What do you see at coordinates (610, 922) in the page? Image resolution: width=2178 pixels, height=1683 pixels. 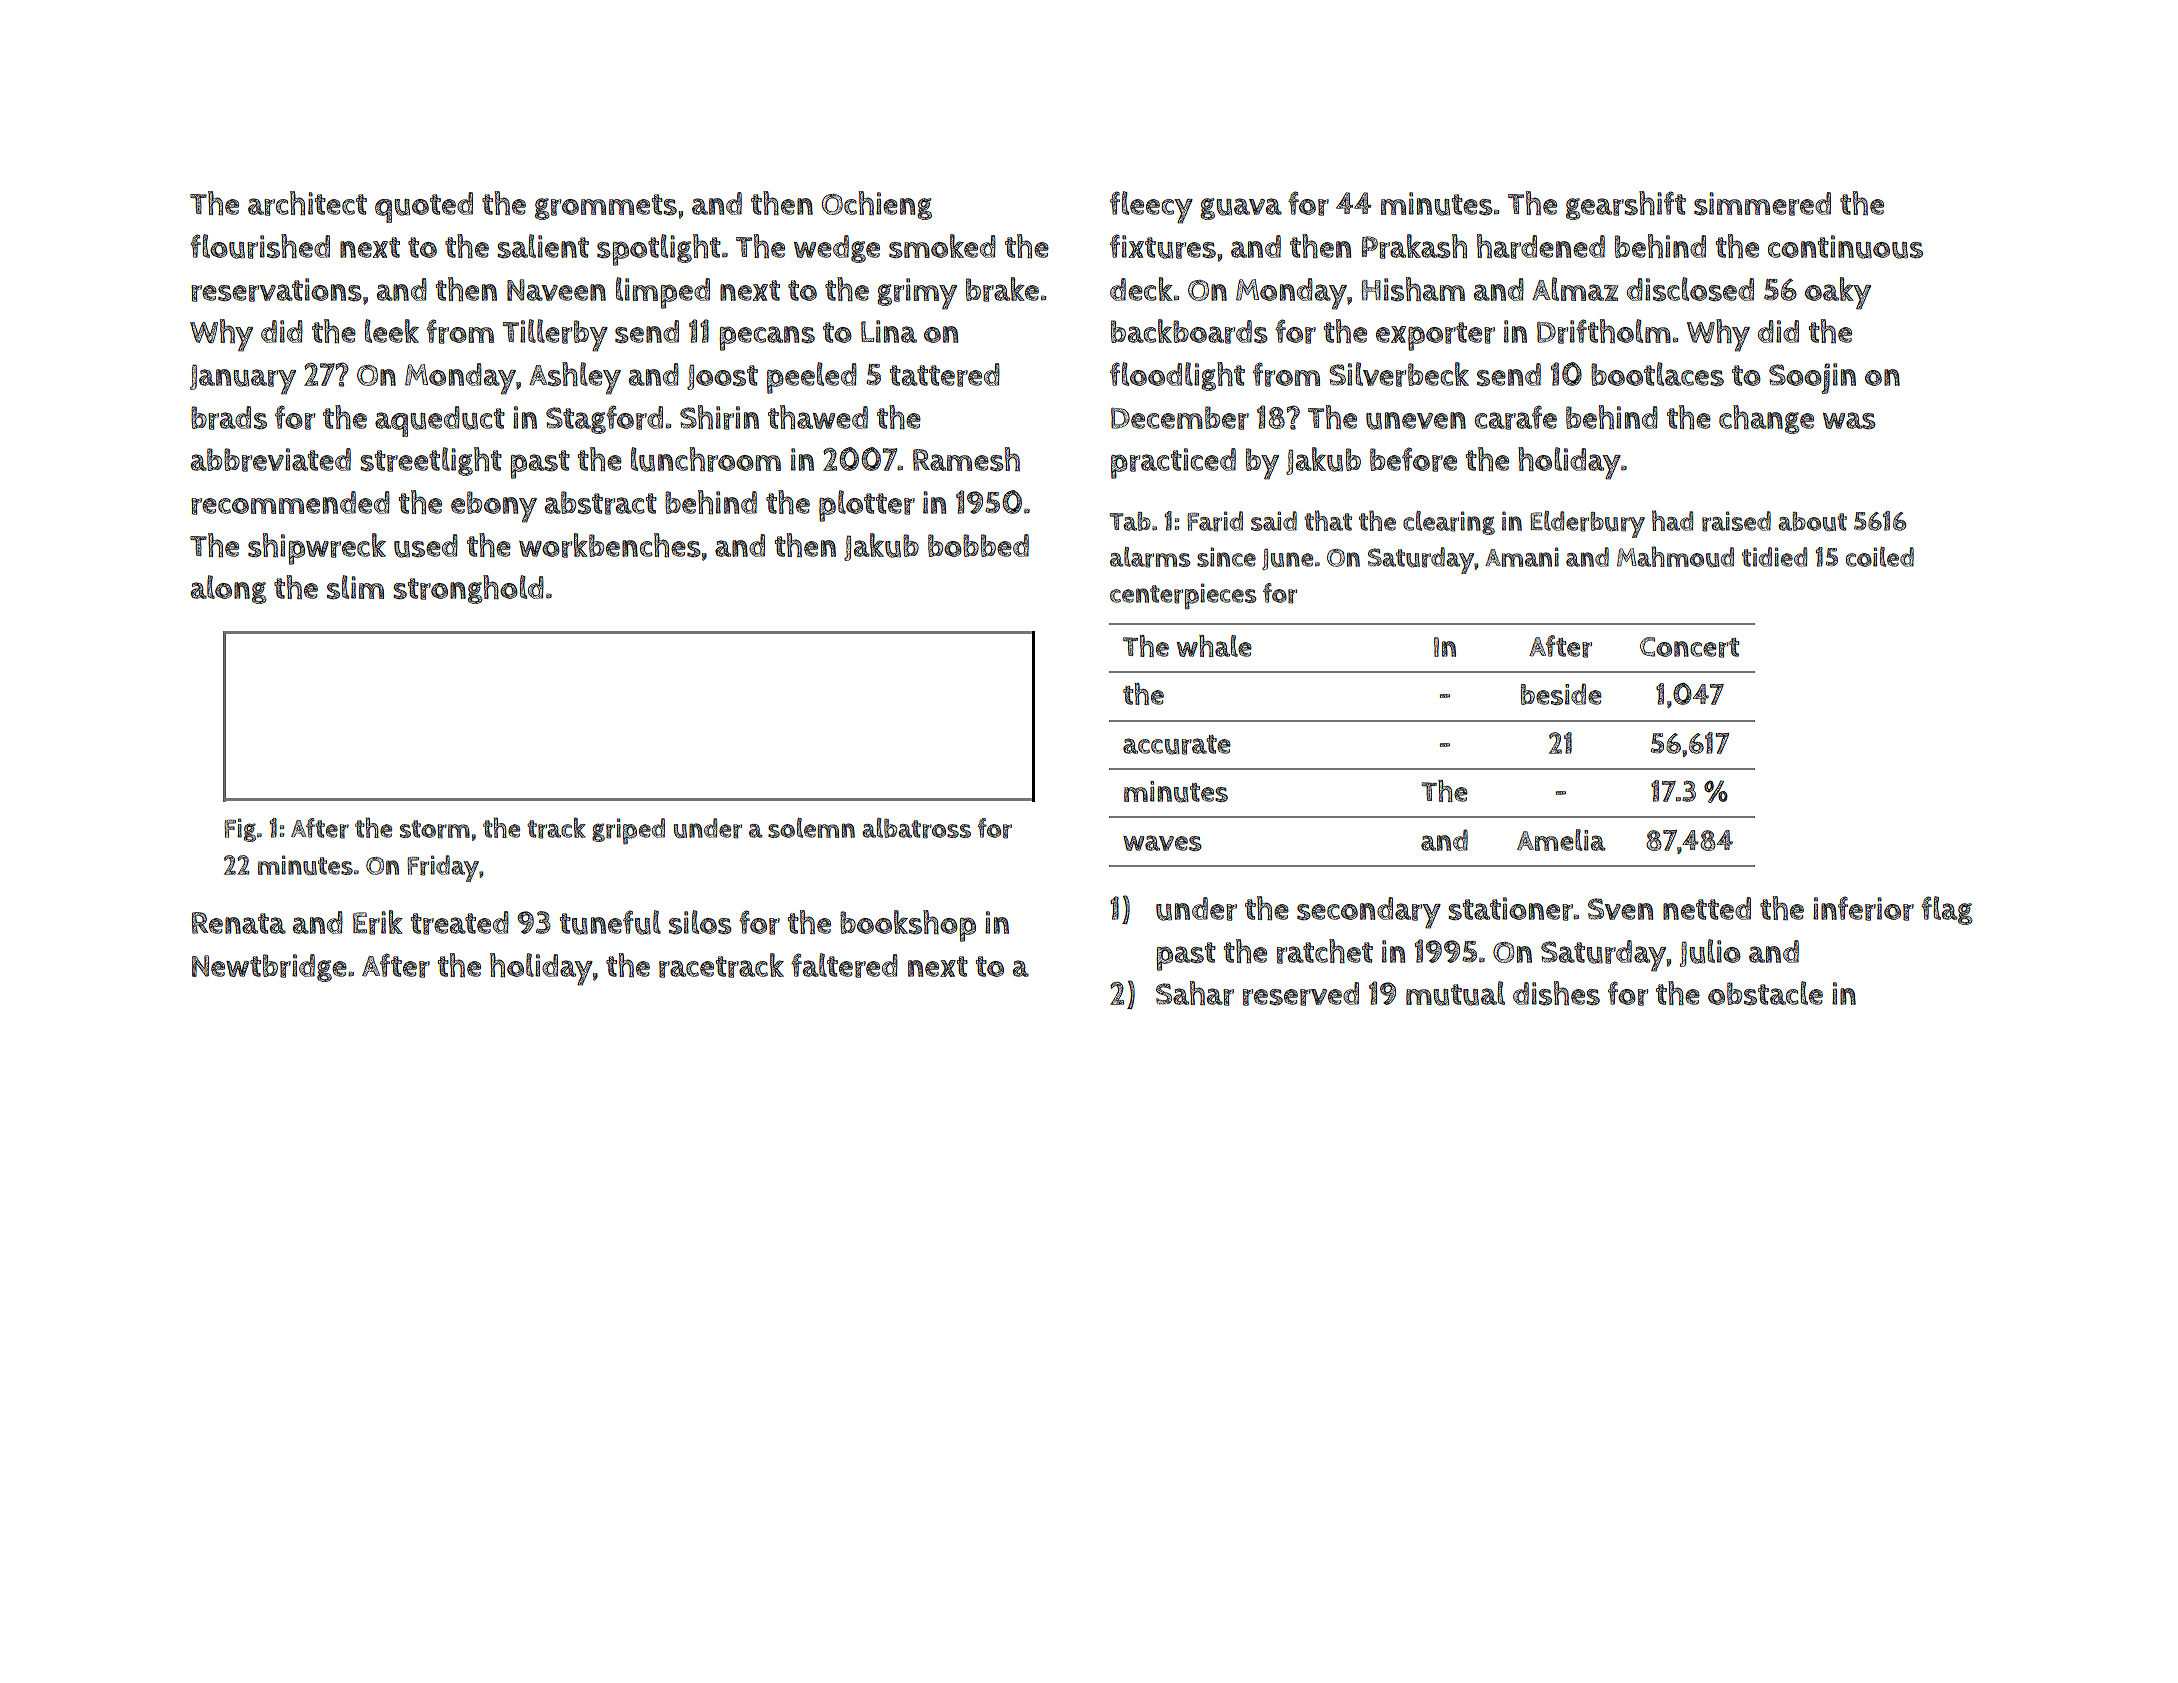 I see `tuneful` at bounding box center [610, 922].
